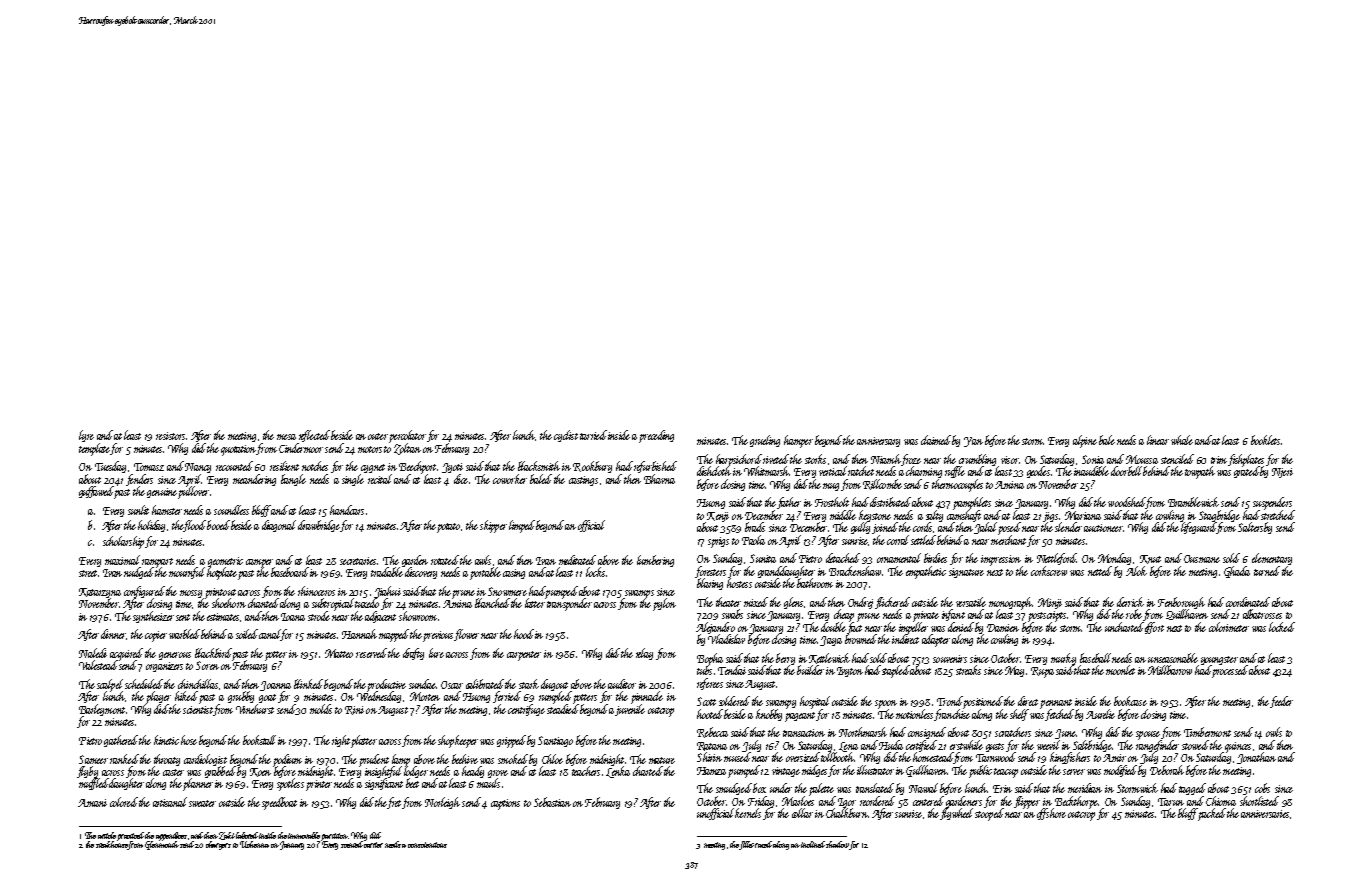 This screenshot has height=887, width=1372. What do you see at coordinates (218, 845) in the screenshot?
I see `chargers` at bounding box center [218, 845].
